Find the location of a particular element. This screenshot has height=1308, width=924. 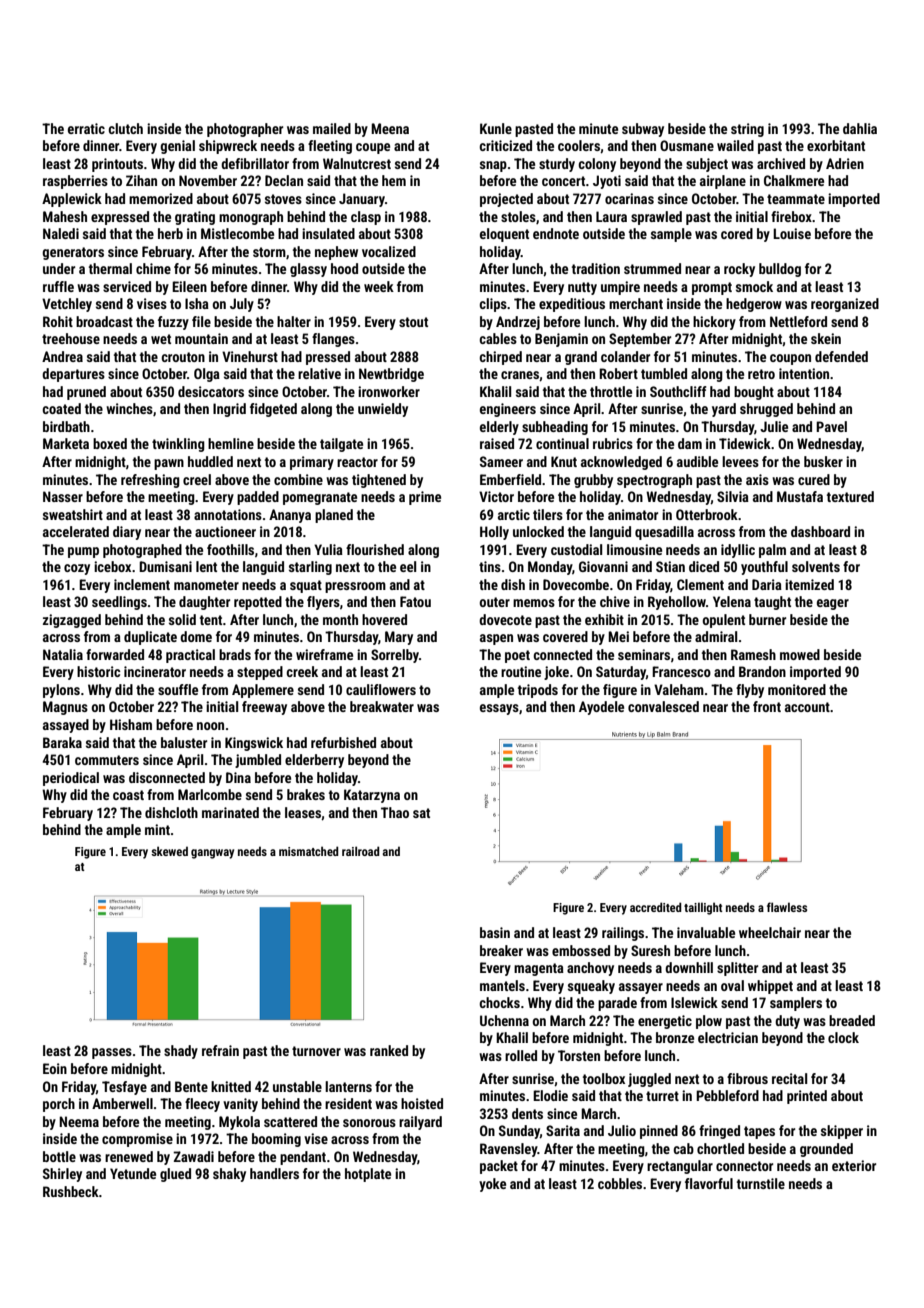

string is located at coordinates (747, 130).
